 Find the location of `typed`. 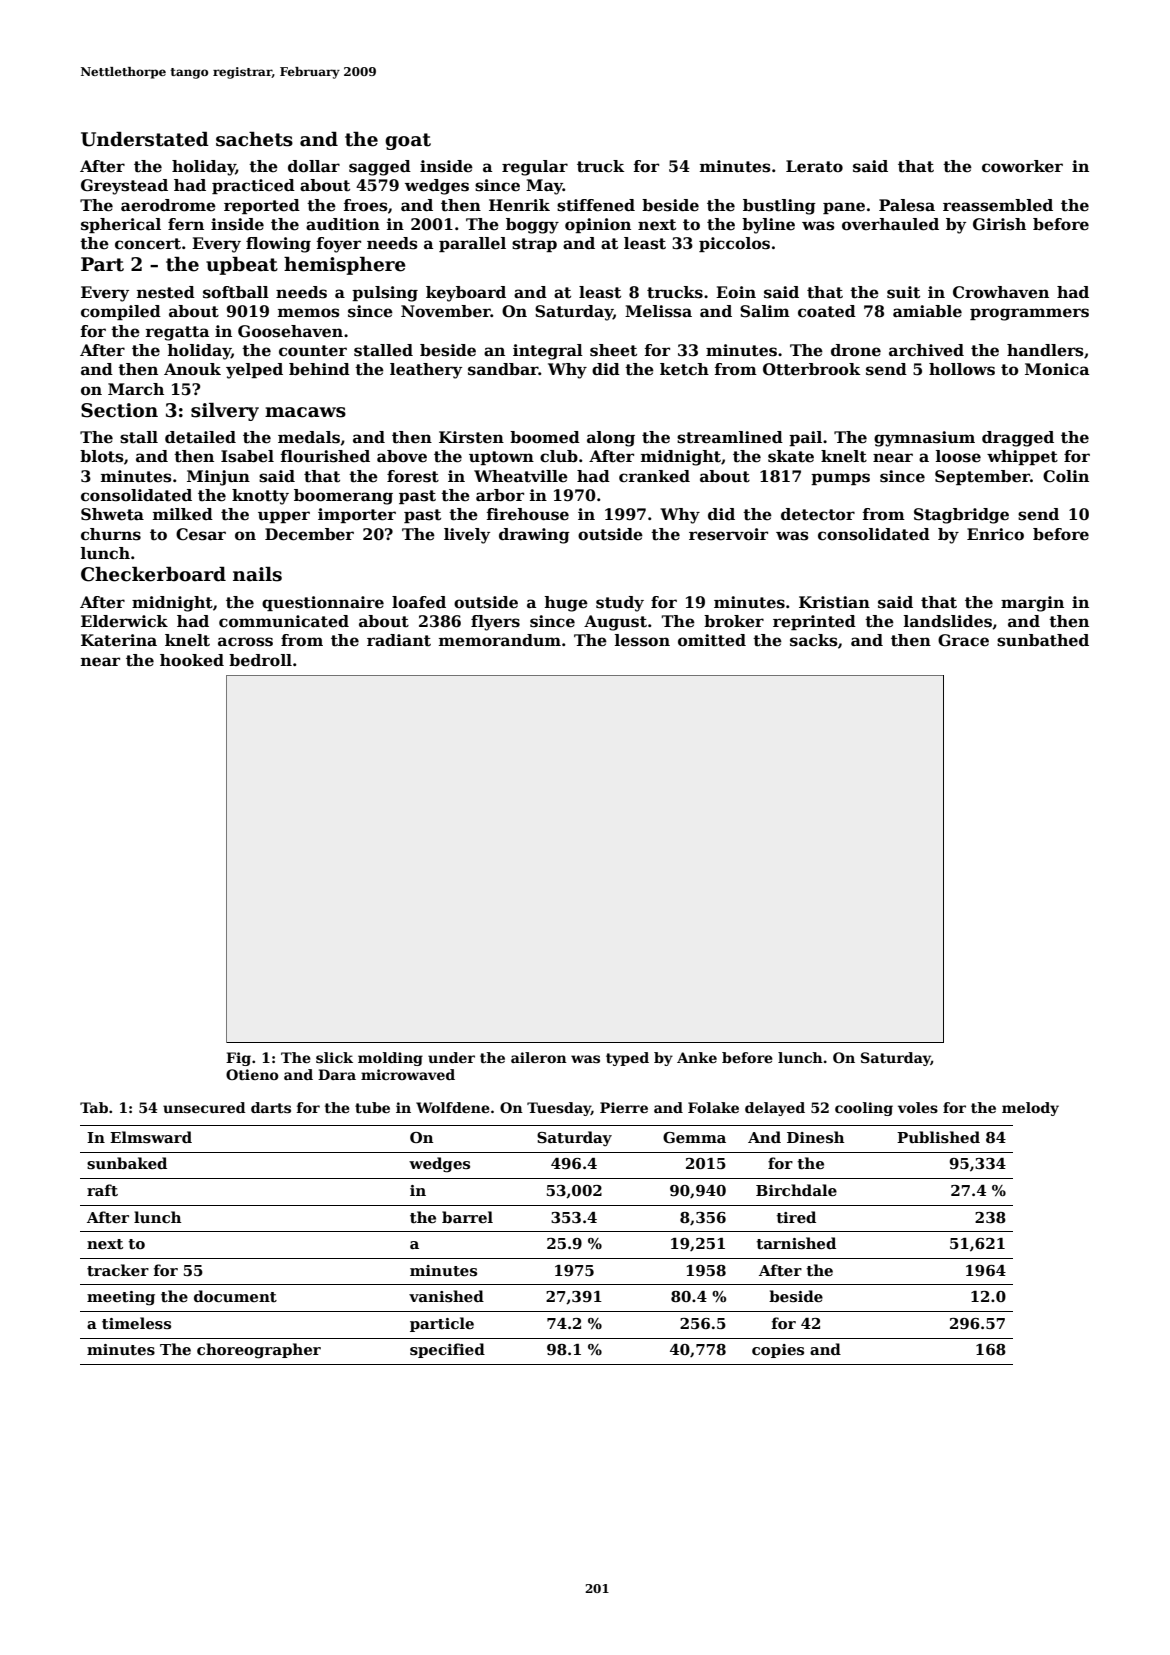

typed is located at coordinates (627, 1059).
